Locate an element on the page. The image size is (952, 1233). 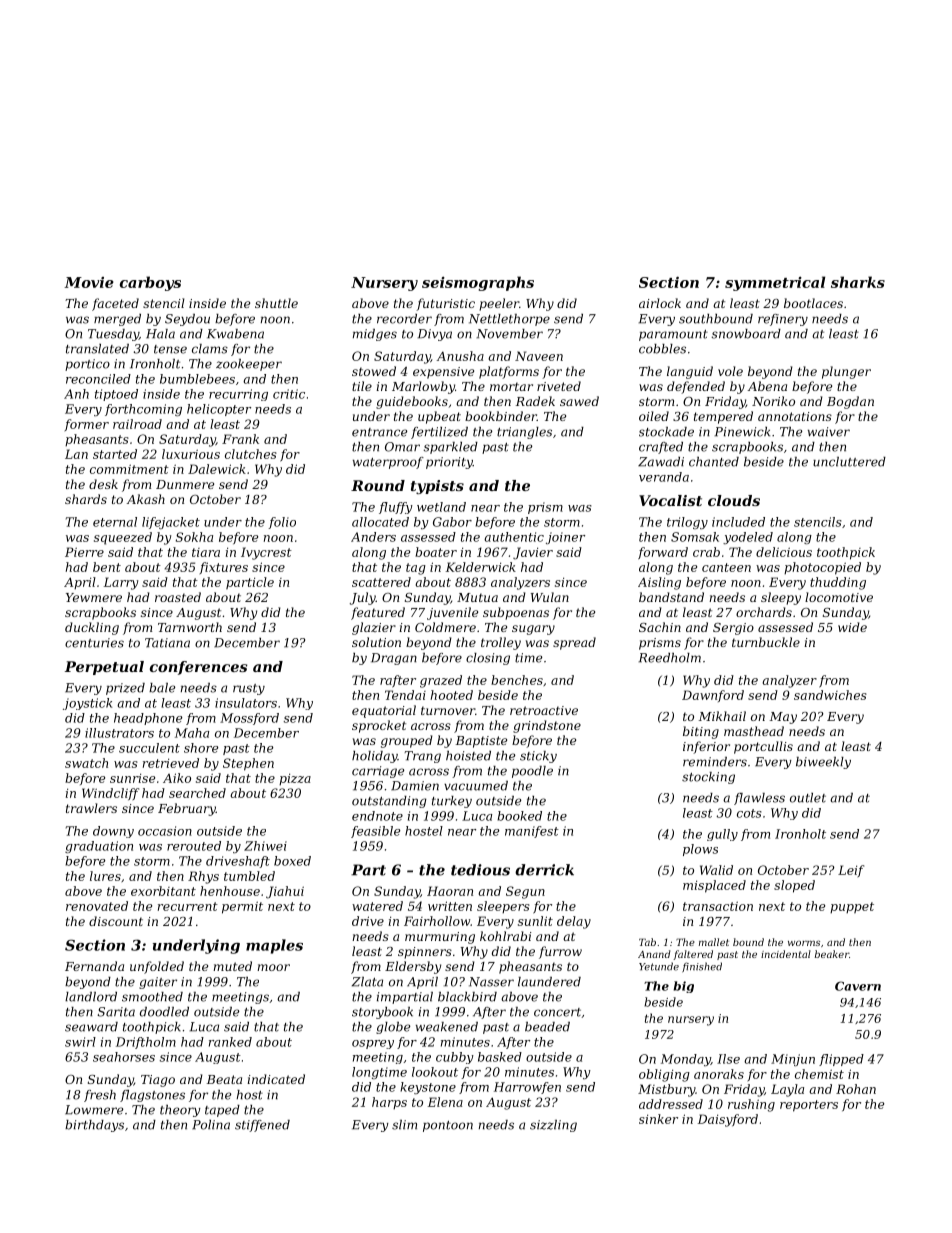
seismographs is located at coordinates (478, 283).
